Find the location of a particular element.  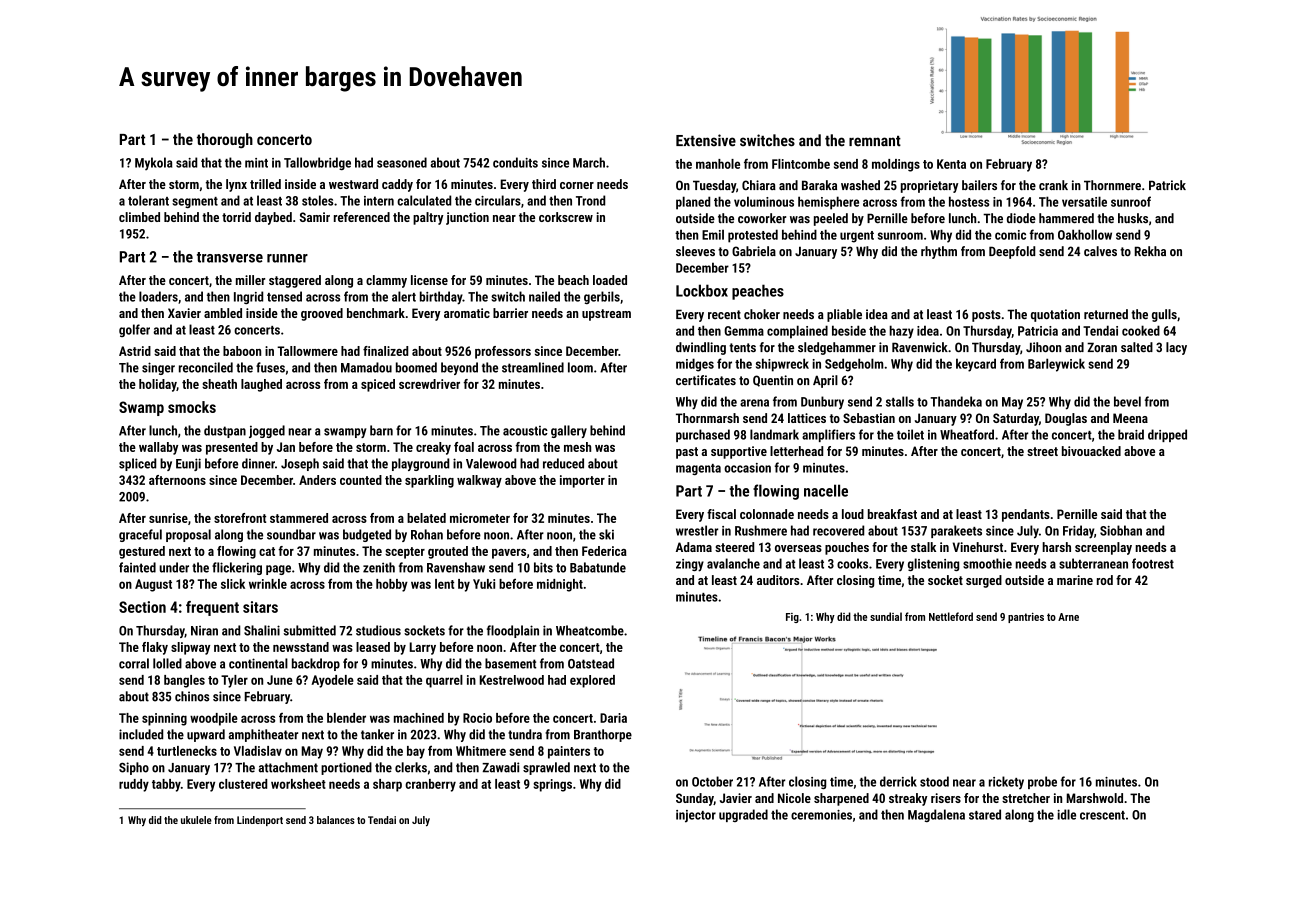

singer is located at coordinates (158, 368).
